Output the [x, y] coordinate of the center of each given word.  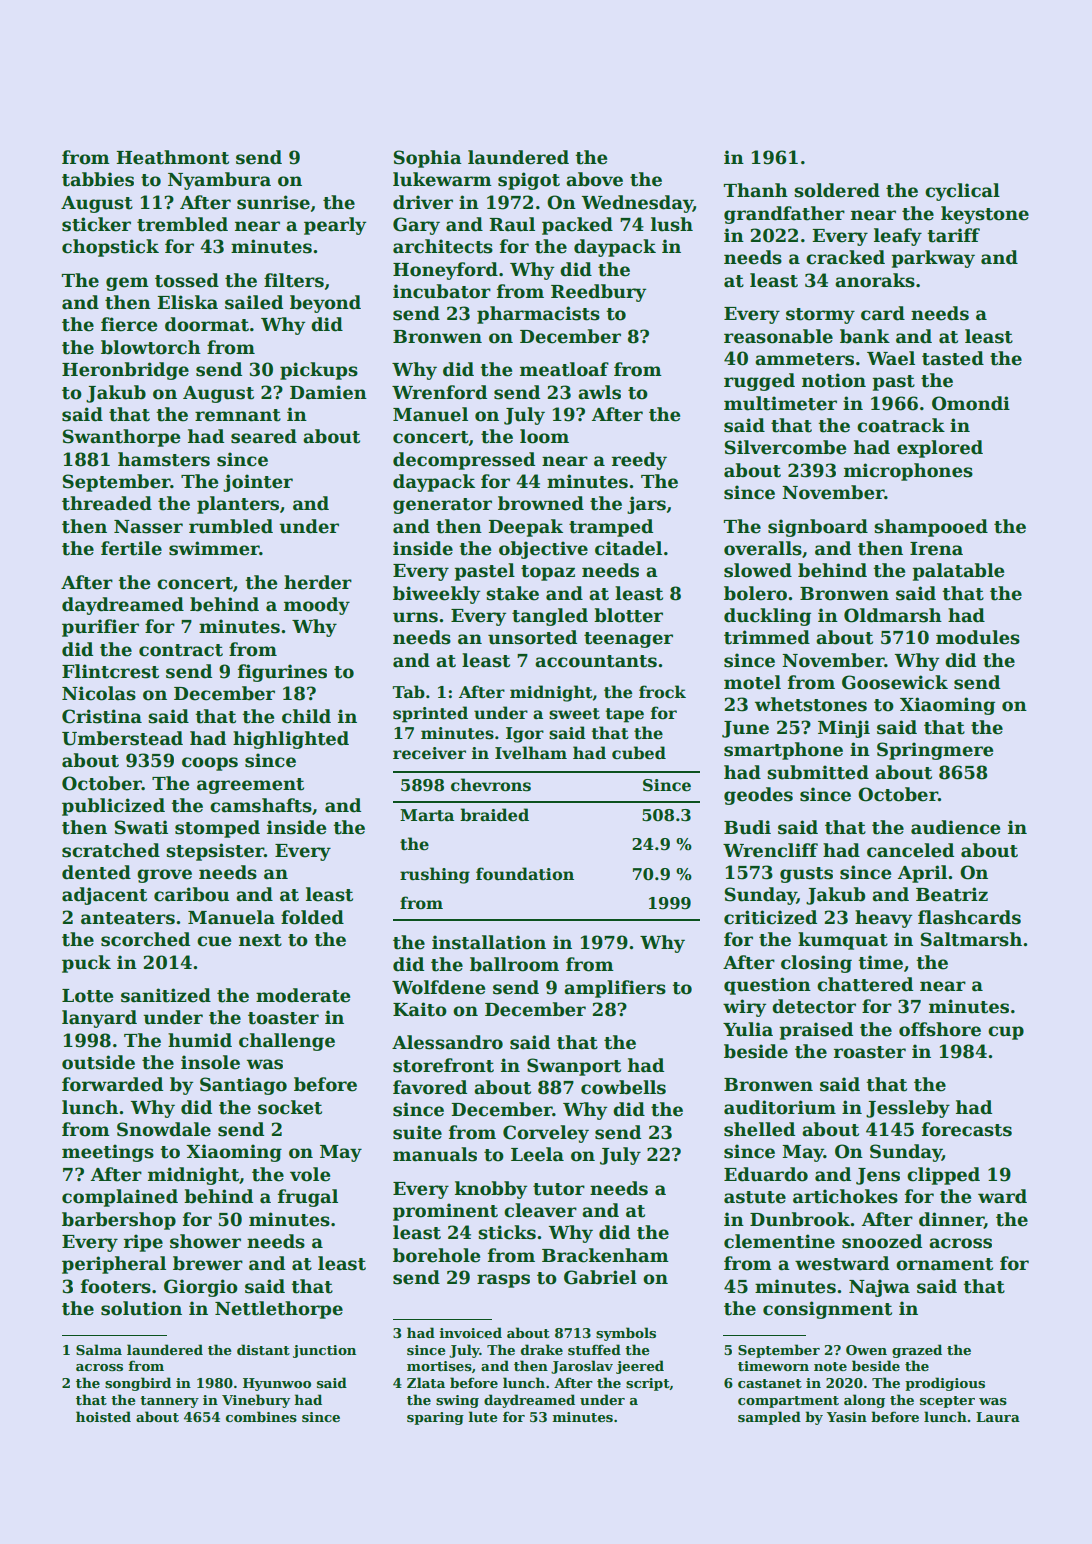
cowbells [623, 1087]
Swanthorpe [121, 438]
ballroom [514, 964]
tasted [953, 358]
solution [141, 1308]
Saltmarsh [971, 939]
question [767, 986]
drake [542, 1349]
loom [544, 436]
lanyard [99, 1019]
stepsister [215, 852]
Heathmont [172, 157]
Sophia [427, 159]
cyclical [962, 192]
